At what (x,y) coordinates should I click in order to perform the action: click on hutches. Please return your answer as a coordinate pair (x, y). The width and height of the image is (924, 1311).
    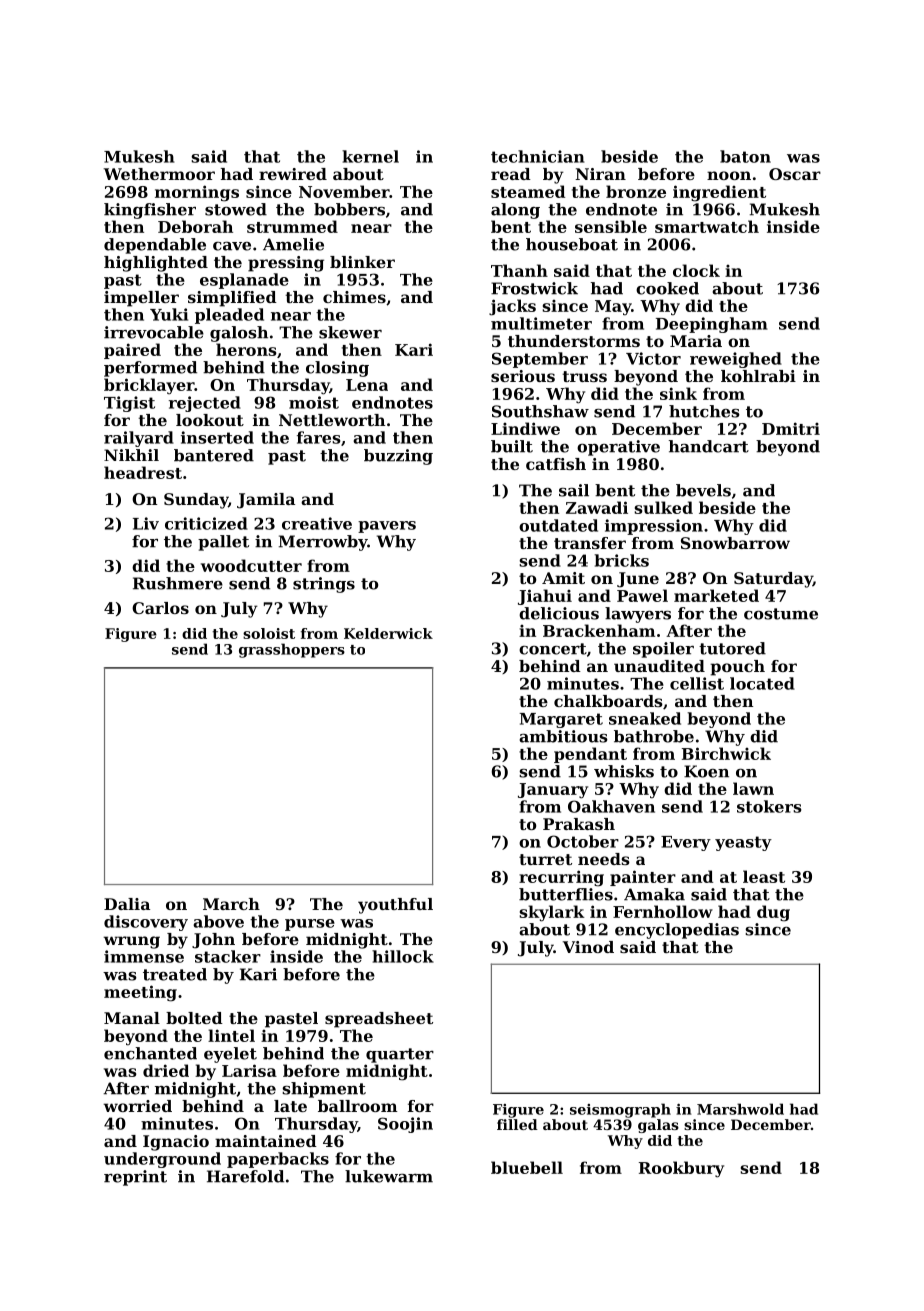
    Looking at the image, I should click on (704, 411).
